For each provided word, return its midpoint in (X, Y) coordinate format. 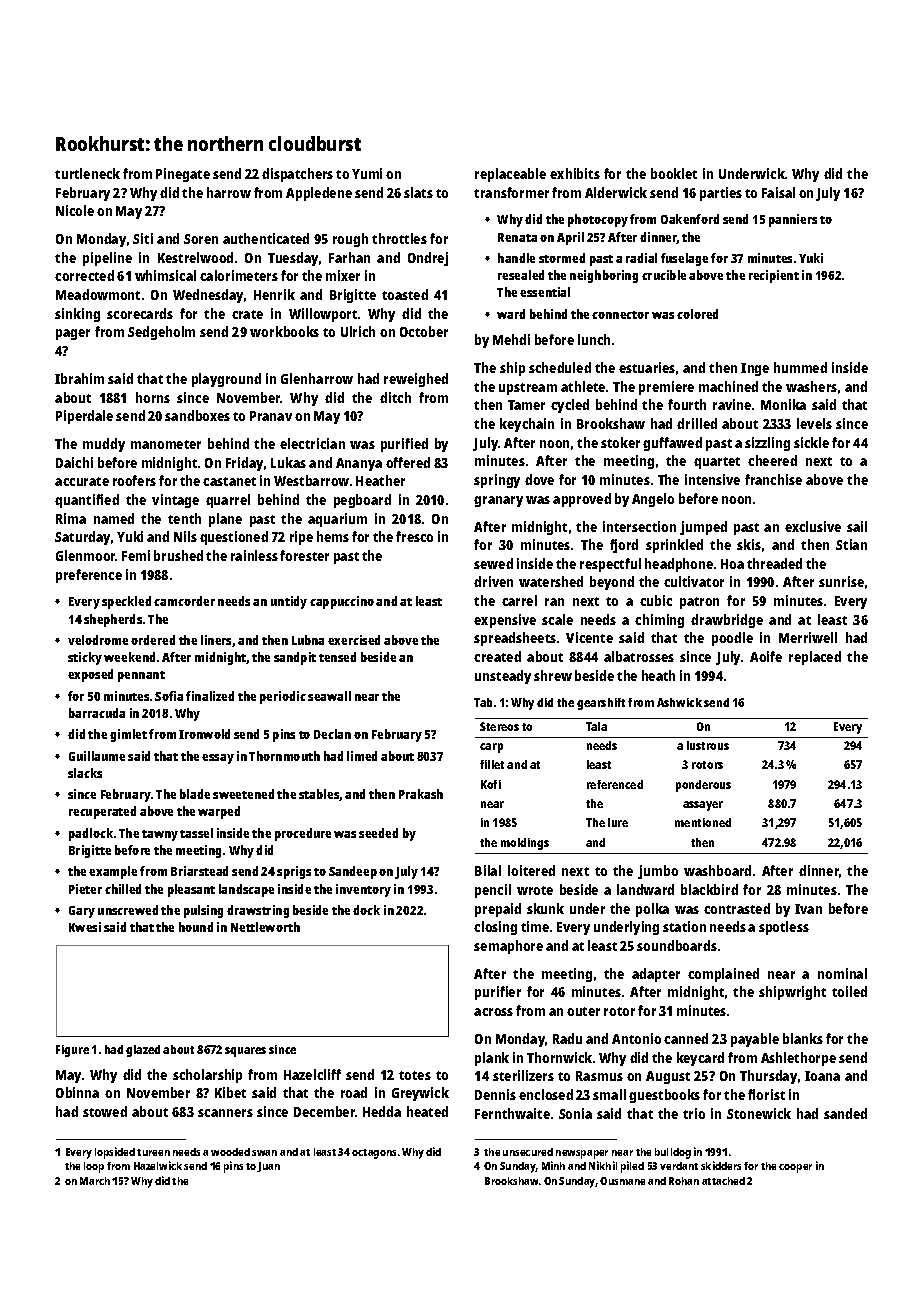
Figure (72, 1051)
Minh (553, 1165)
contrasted (737, 908)
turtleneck (87, 173)
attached (723, 1181)
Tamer (526, 405)
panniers (793, 220)
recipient (774, 276)
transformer (511, 192)
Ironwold (204, 734)
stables (319, 795)
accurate (82, 481)
